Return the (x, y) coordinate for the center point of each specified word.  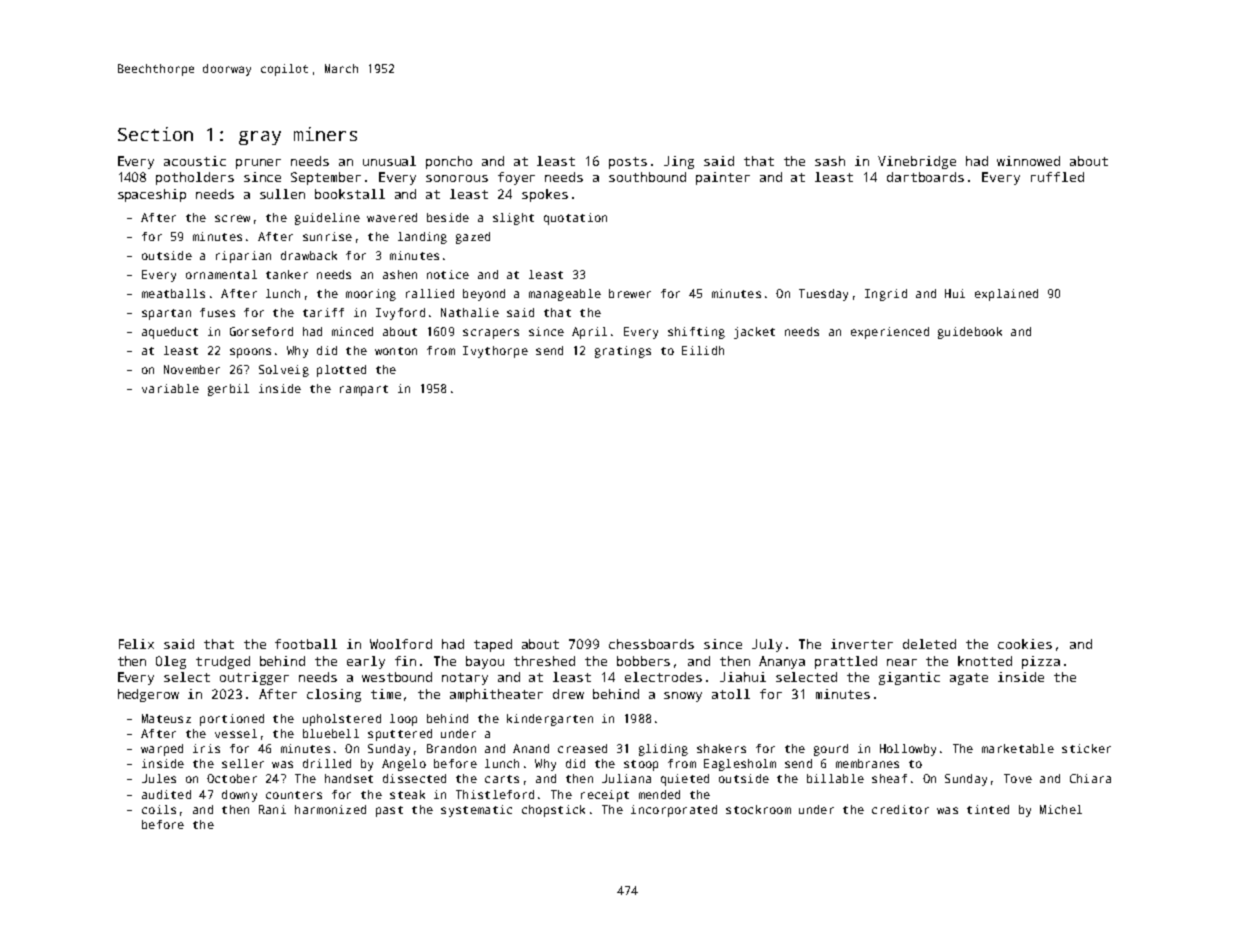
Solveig (284, 371)
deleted (929, 644)
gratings (623, 352)
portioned (232, 720)
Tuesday (823, 295)
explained (1006, 295)
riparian (243, 257)
